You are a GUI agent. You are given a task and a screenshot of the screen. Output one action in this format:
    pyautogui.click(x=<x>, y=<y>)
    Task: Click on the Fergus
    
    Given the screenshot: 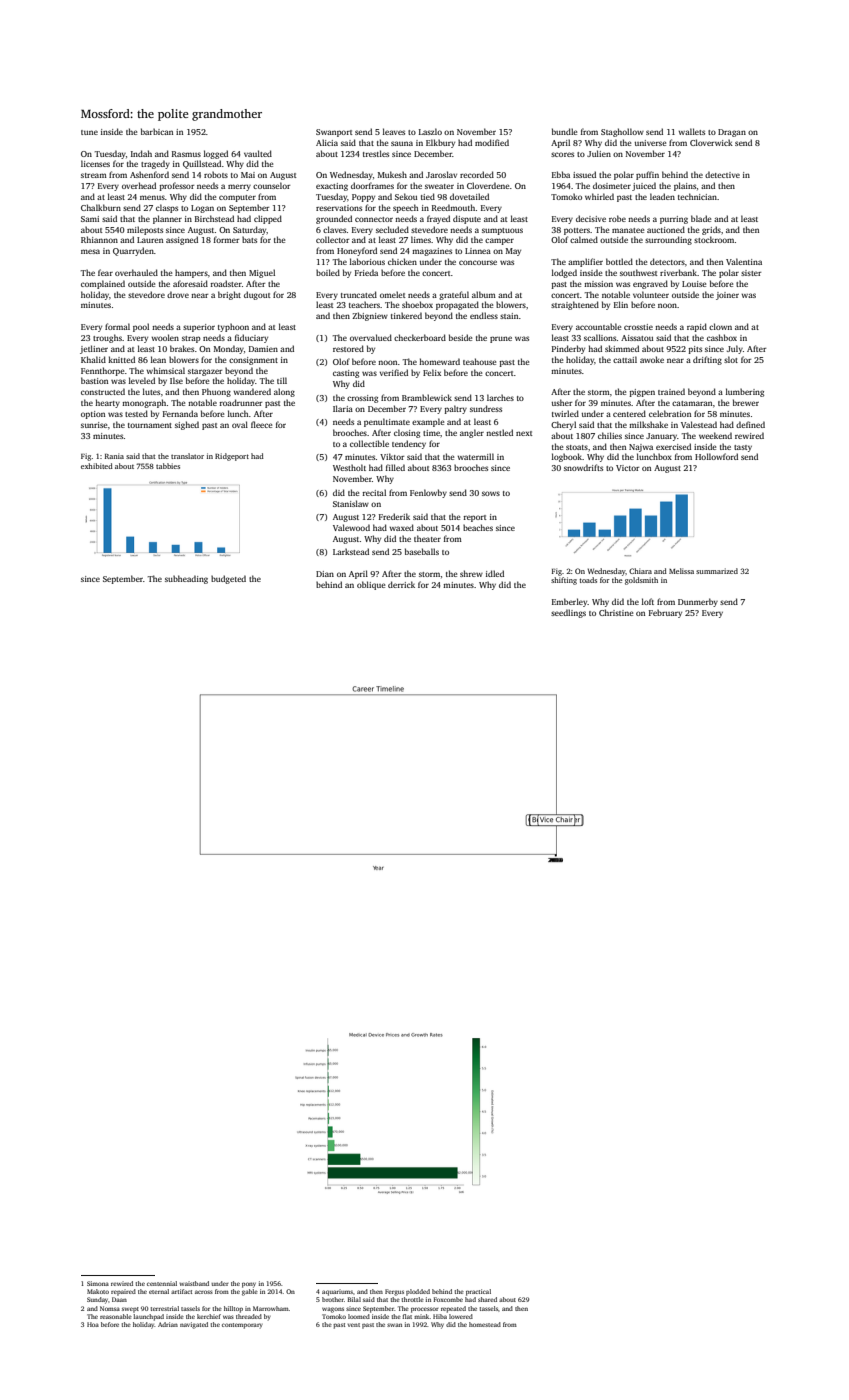 What is the action you would take?
    pyautogui.click(x=394, y=1292)
